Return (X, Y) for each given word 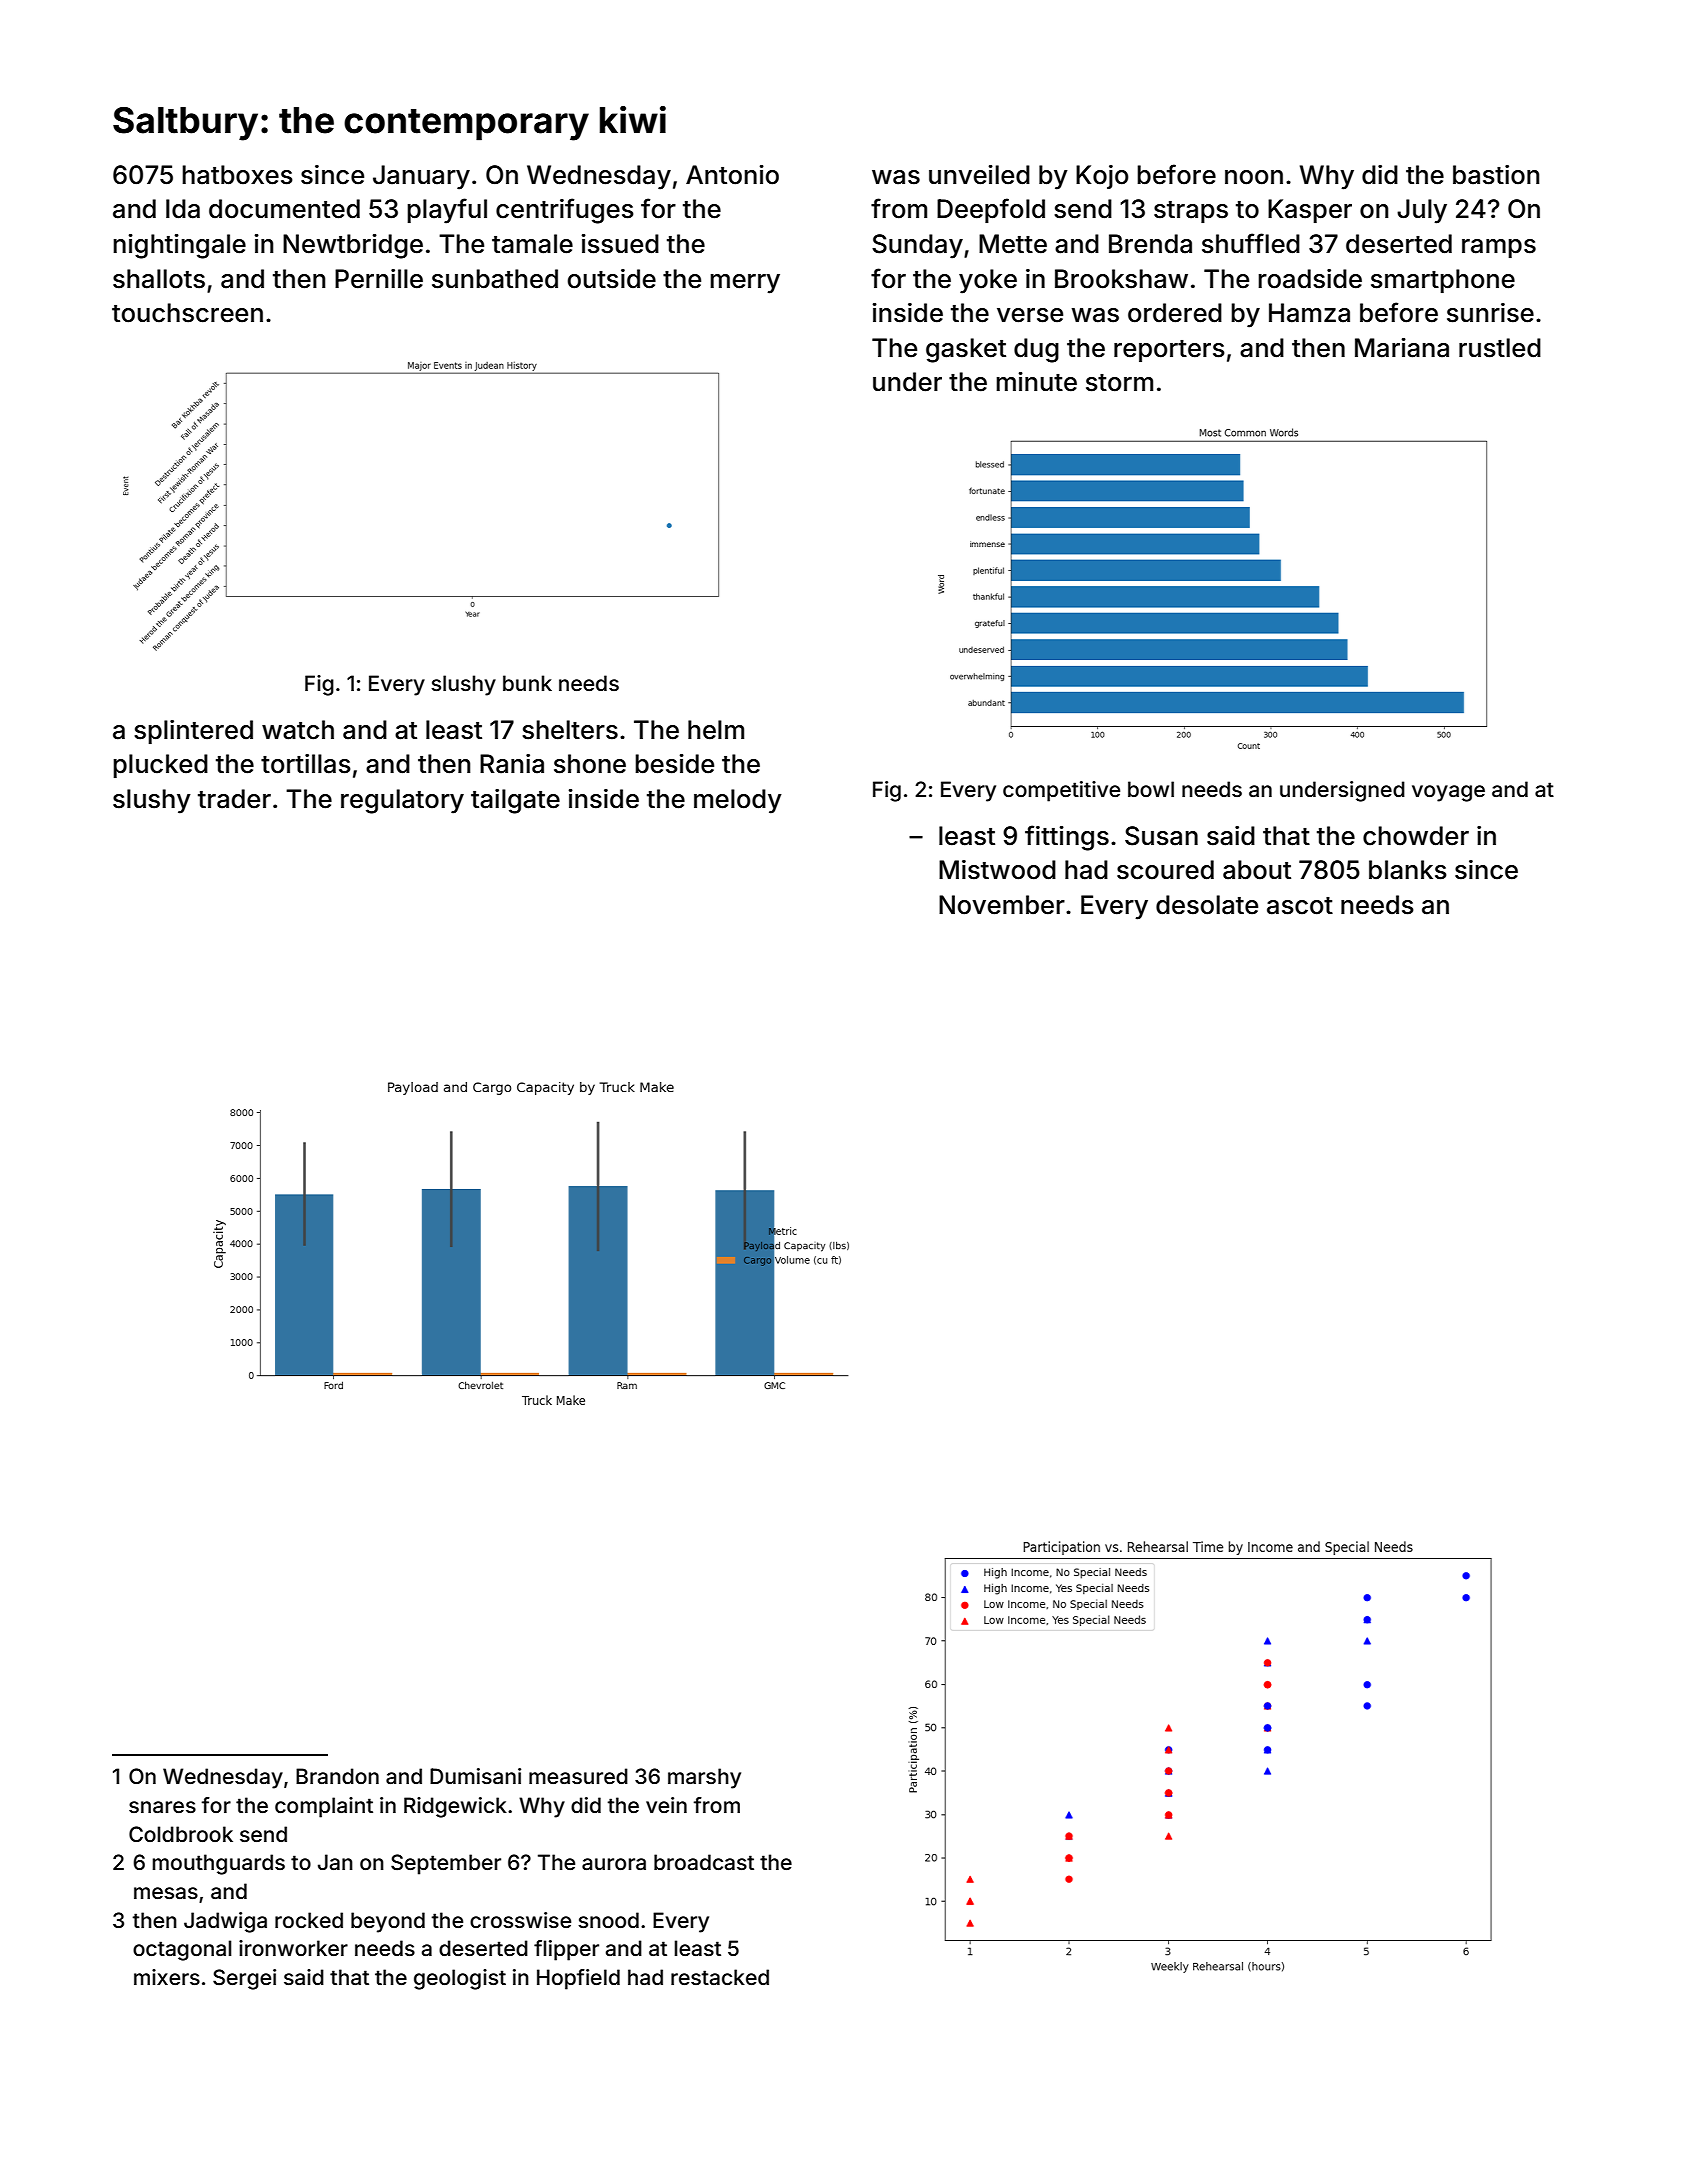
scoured (1165, 870)
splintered (193, 732)
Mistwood (997, 870)
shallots (159, 279)
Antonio (732, 175)
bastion (1496, 175)
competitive (1061, 791)
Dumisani (475, 1776)
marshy (704, 1778)
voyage (1448, 793)
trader (234, 799)
